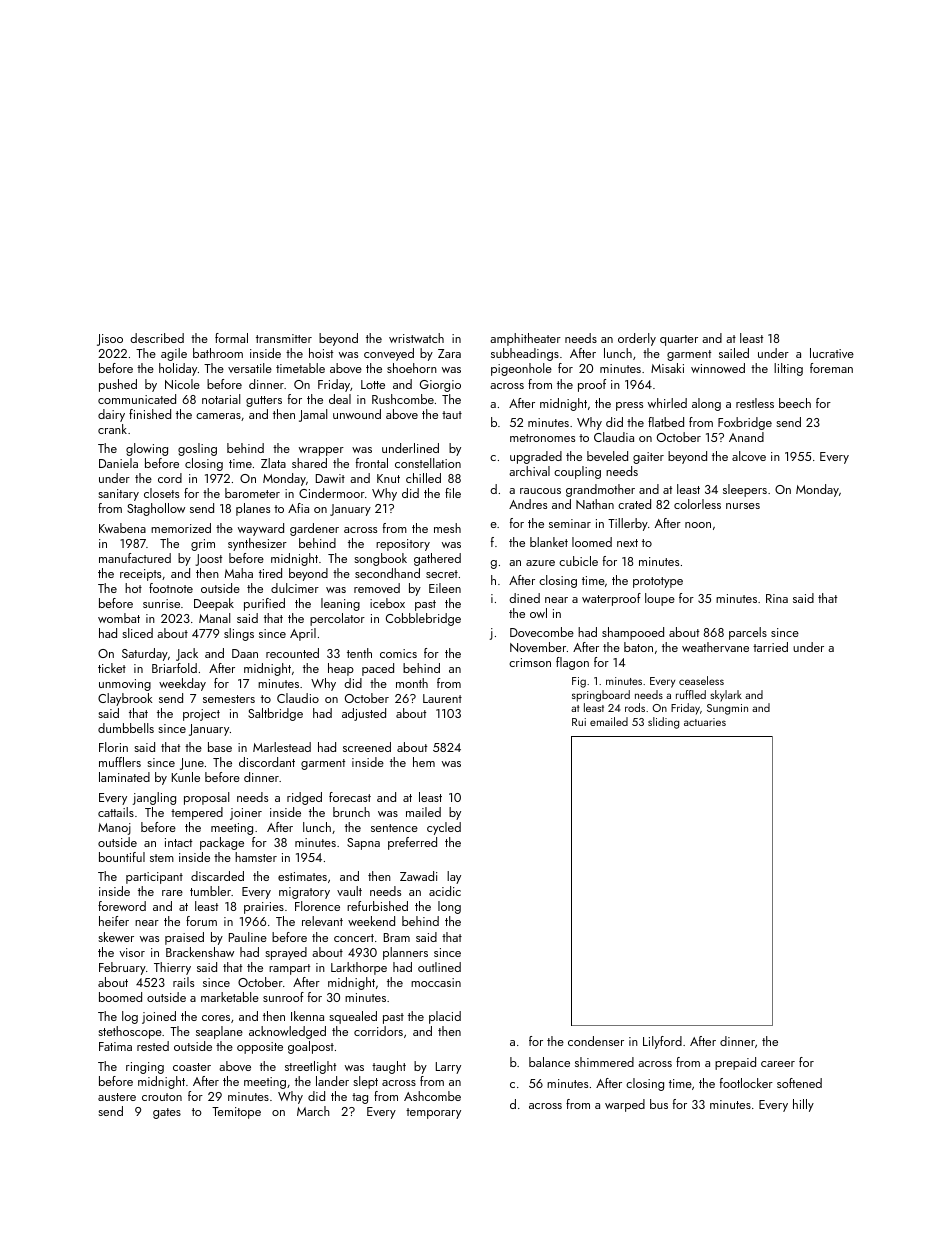 Image resolution: width=952 pixels, height=1233 pixels. Describe the element at coordinates (795, 403) in the screenshot. I see `beech` at that location.
